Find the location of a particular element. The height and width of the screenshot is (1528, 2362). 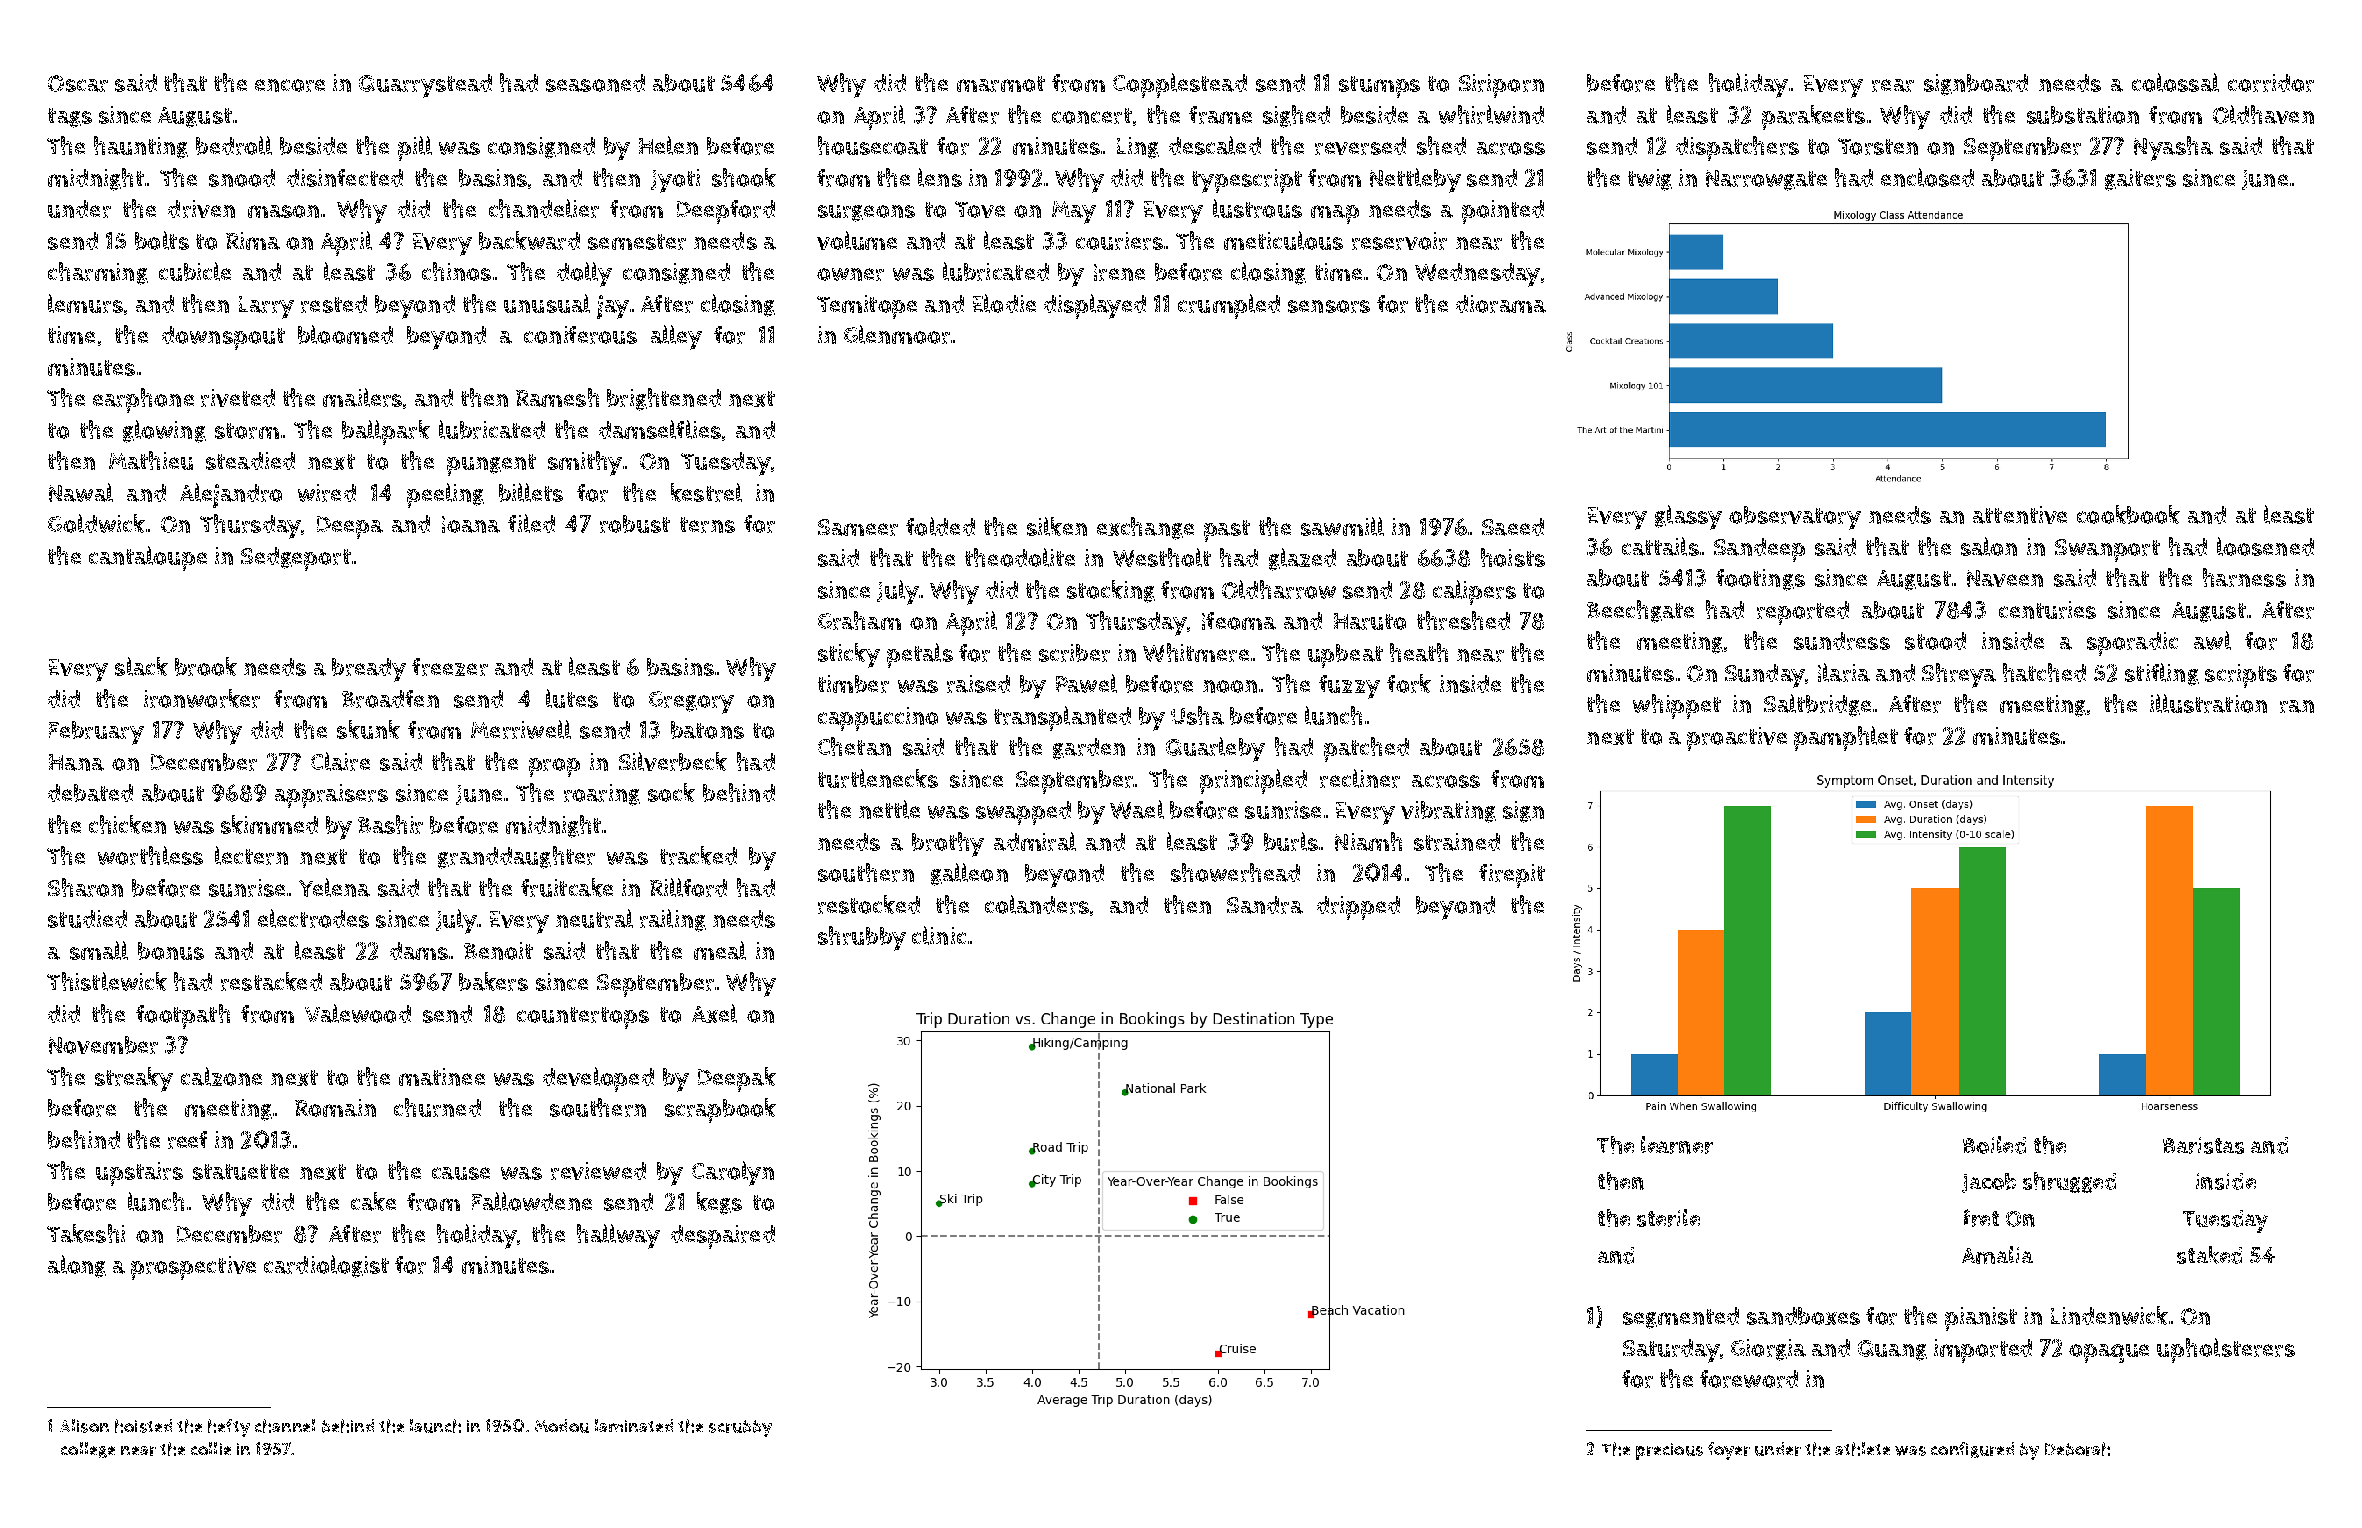

slack is located at coordinates (141, 666).
